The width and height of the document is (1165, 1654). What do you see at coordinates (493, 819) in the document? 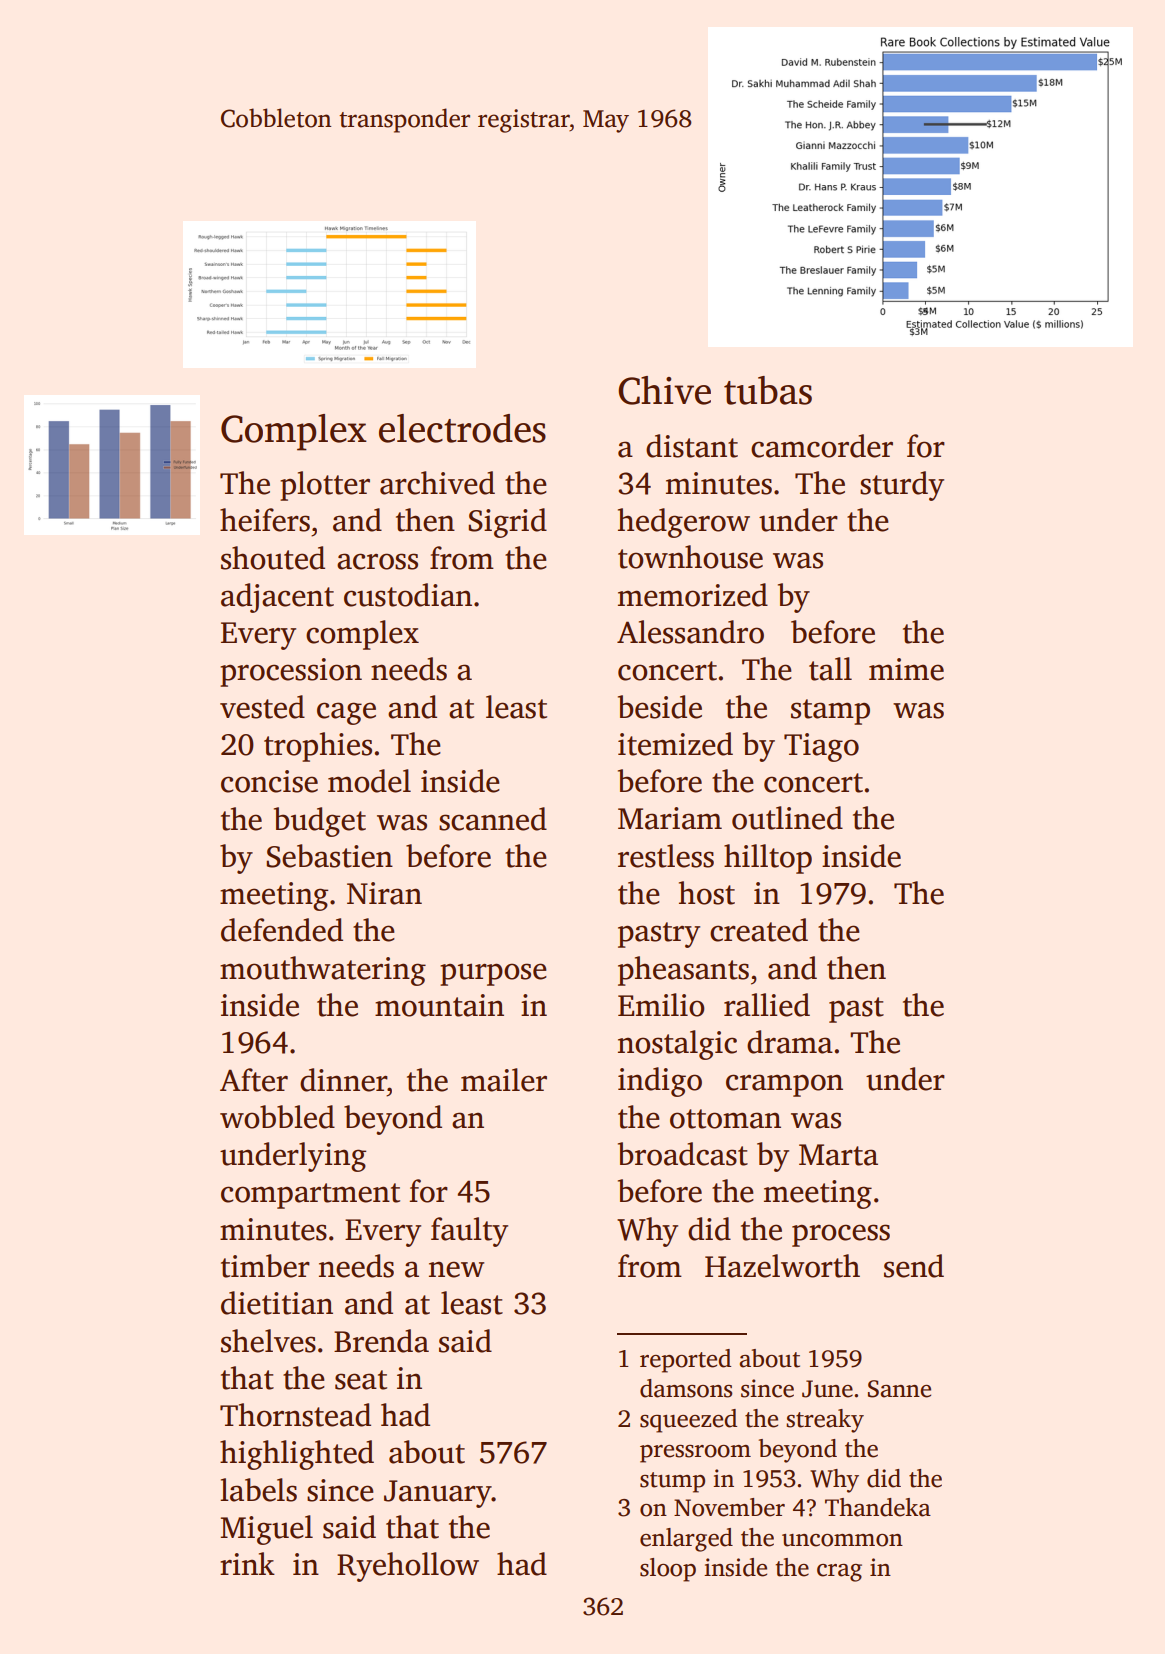
I see `scanned` at bounding box center [493, 819].
